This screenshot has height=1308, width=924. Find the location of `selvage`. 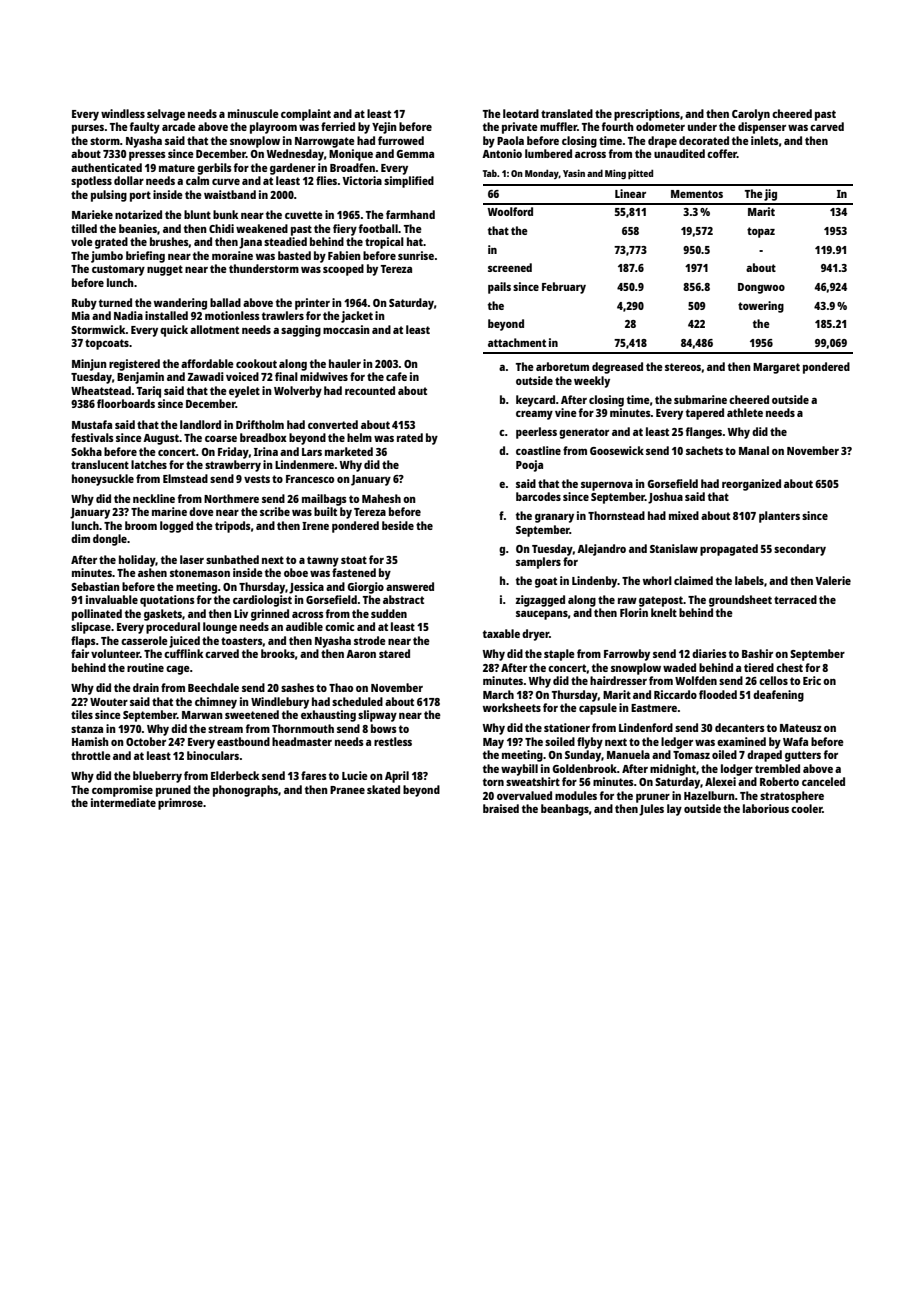

selvage is located at coordinates (166, 115).
